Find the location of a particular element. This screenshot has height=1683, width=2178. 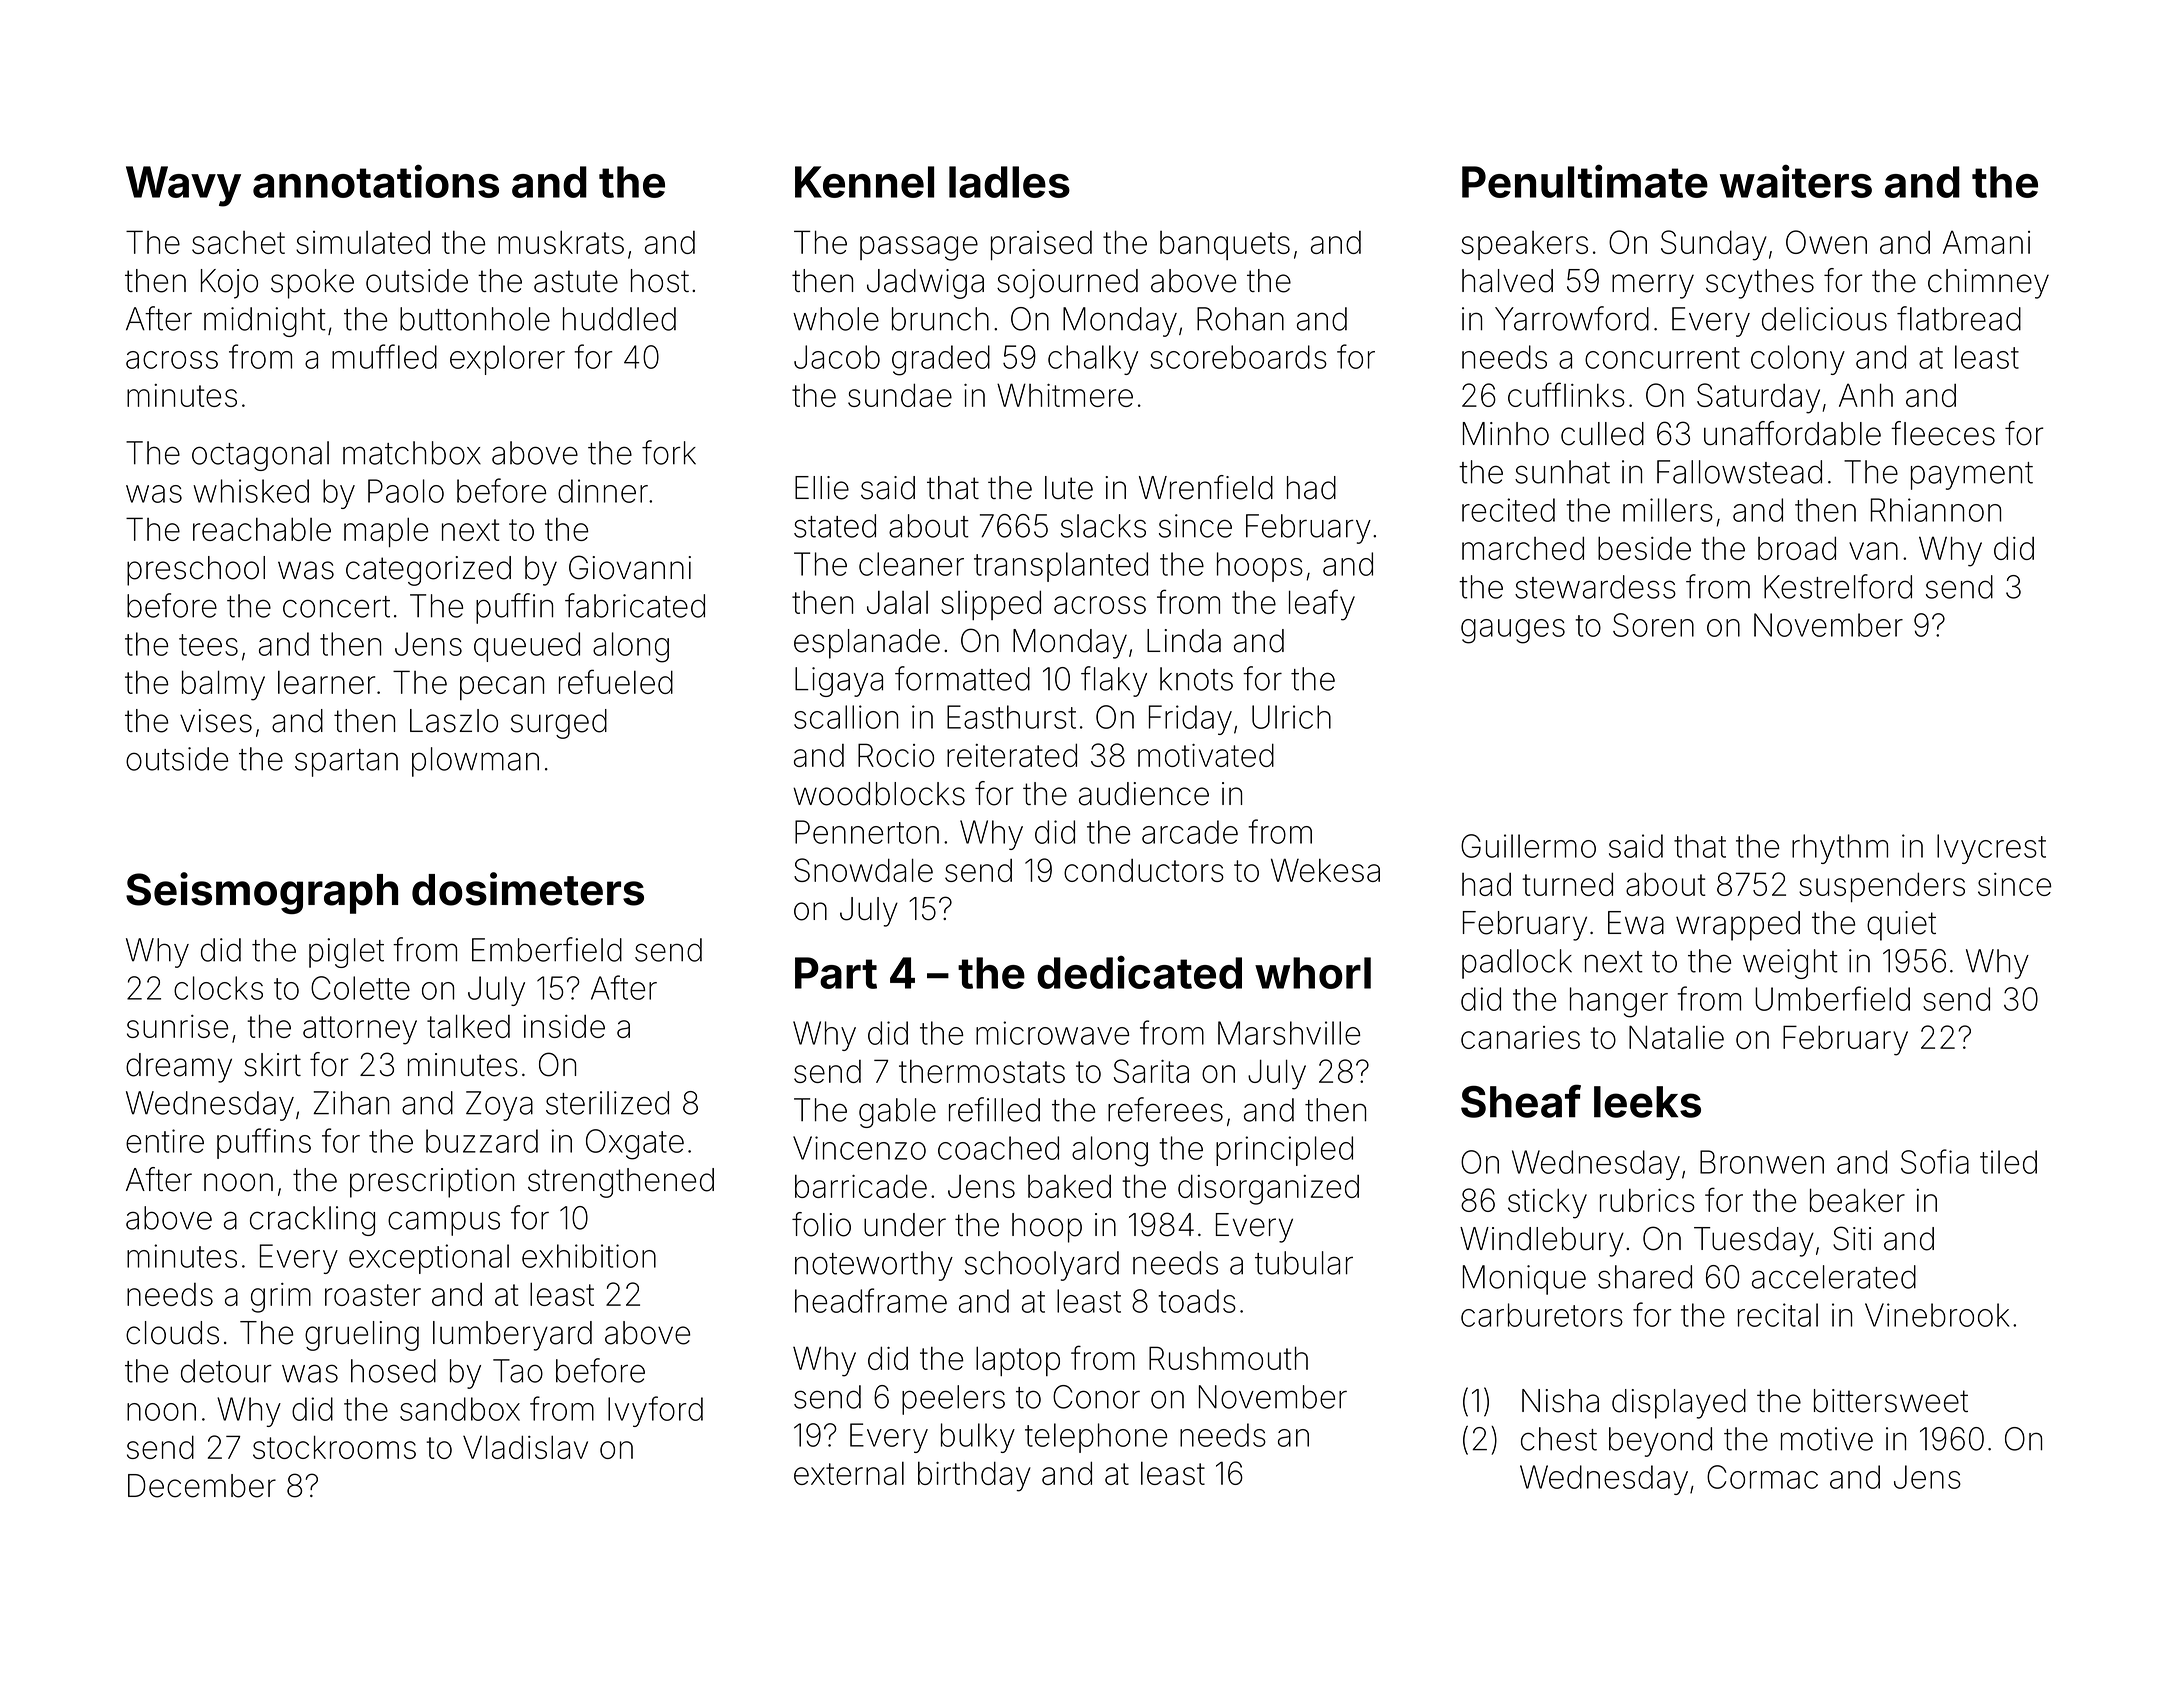

simulated is located at coordinates (363, 242).
